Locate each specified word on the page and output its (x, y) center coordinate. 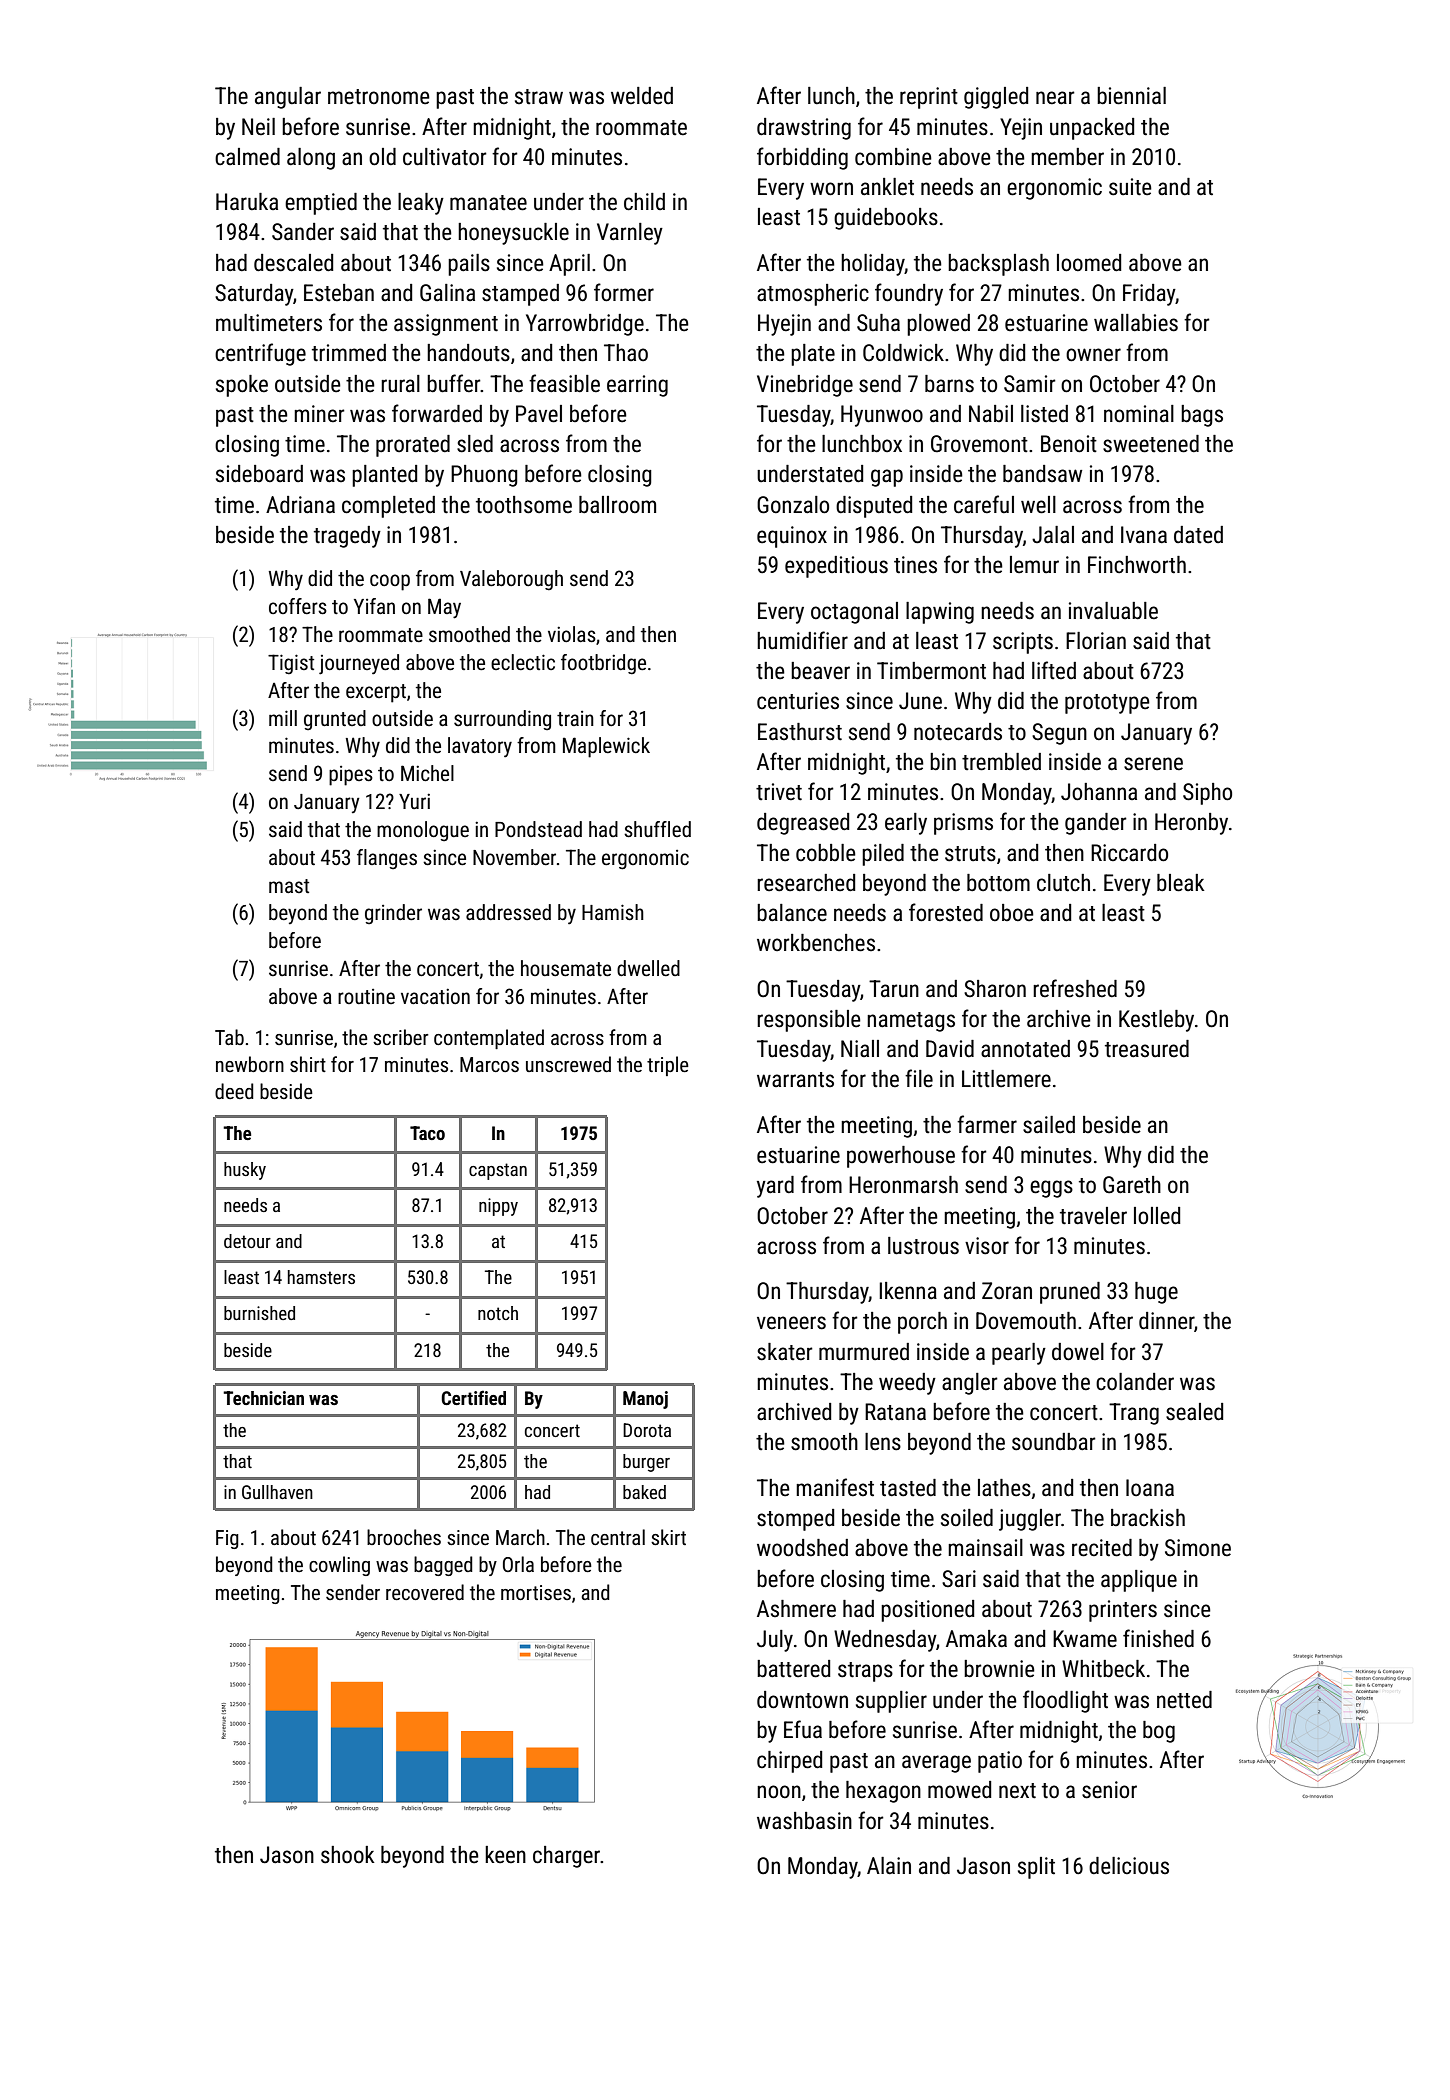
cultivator (445, 157)
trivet (779, 792)
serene (1153, 764)
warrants (795, 1080)
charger (566, 1857)
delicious (1129, 1866)
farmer (987, 1124)
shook (348, 1855)
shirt (308, 1064)
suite (1130, 187)
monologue (423, 831)
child (644, 202)
